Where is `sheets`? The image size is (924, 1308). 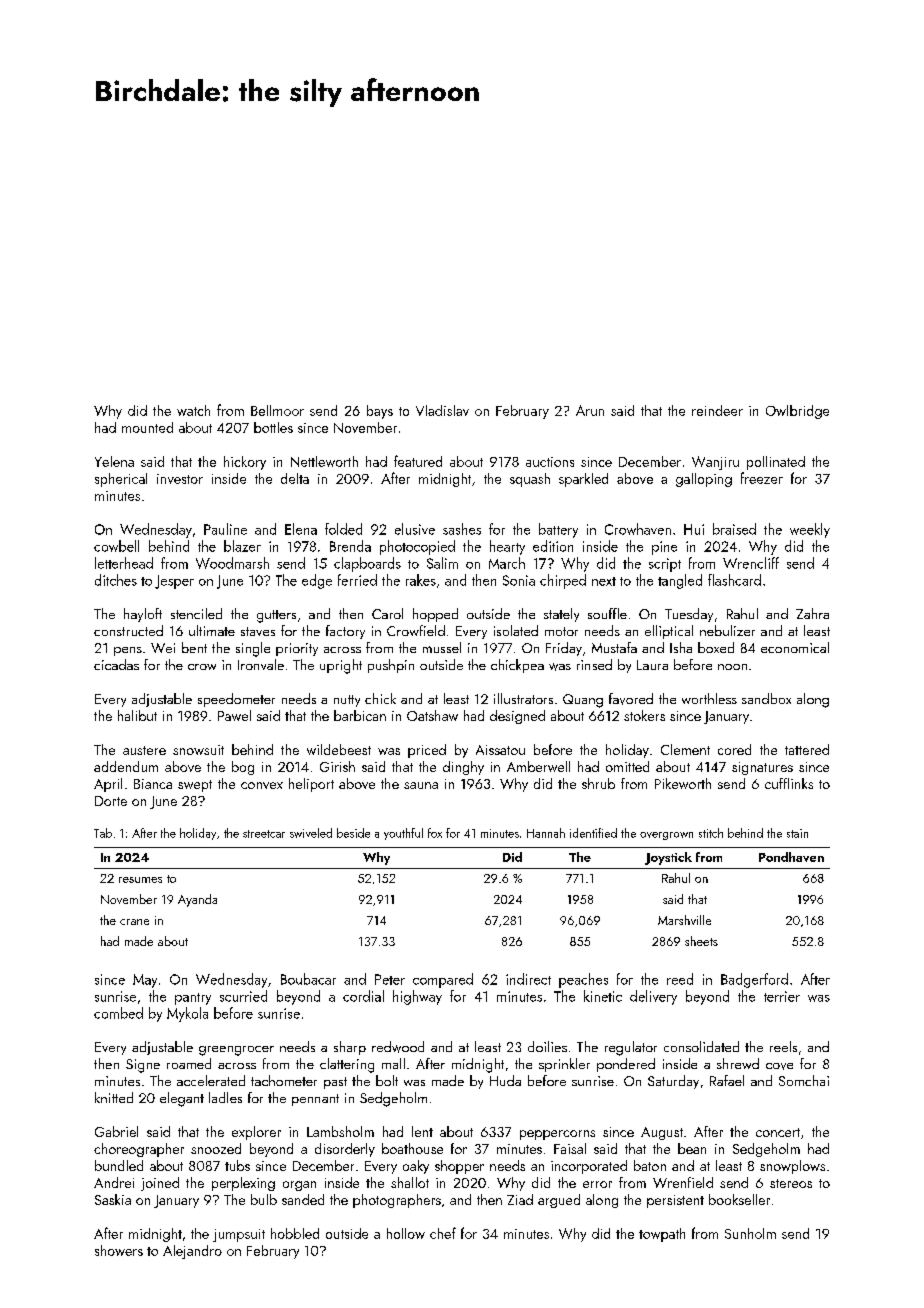 sheets is located at coordinates (701, 941).
